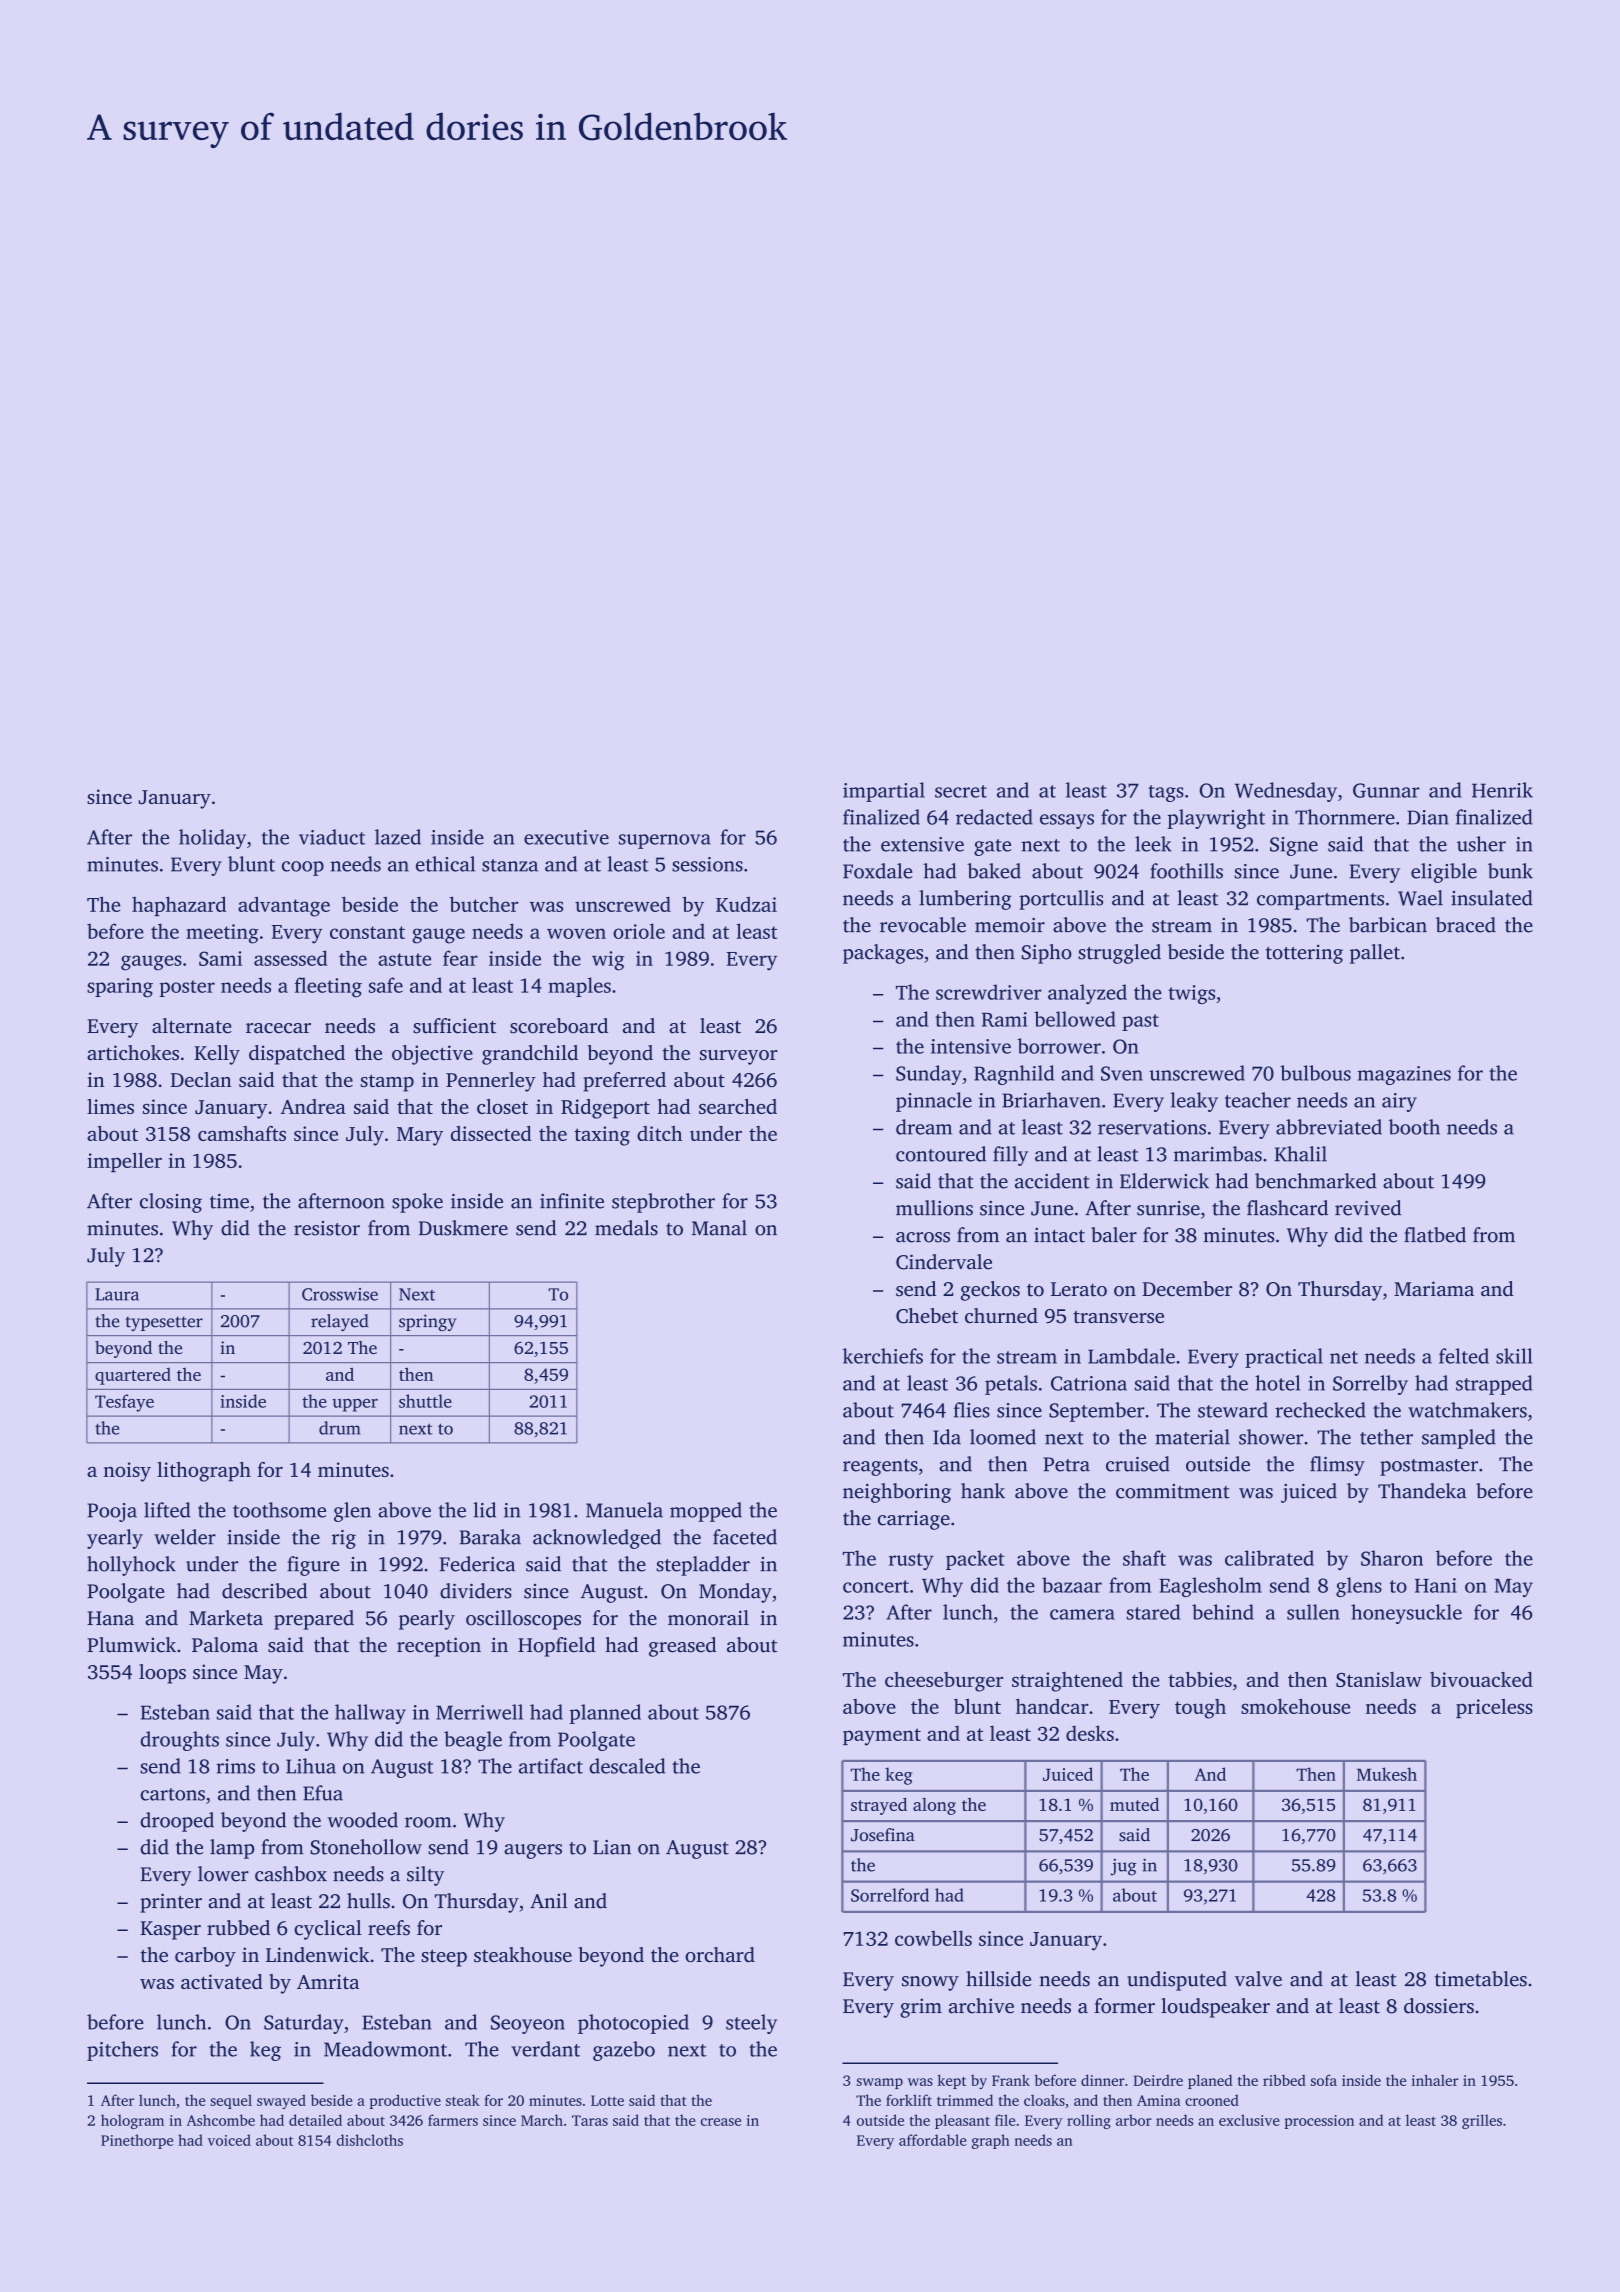  I want to click on Cindervale, so click(944, 1262).
